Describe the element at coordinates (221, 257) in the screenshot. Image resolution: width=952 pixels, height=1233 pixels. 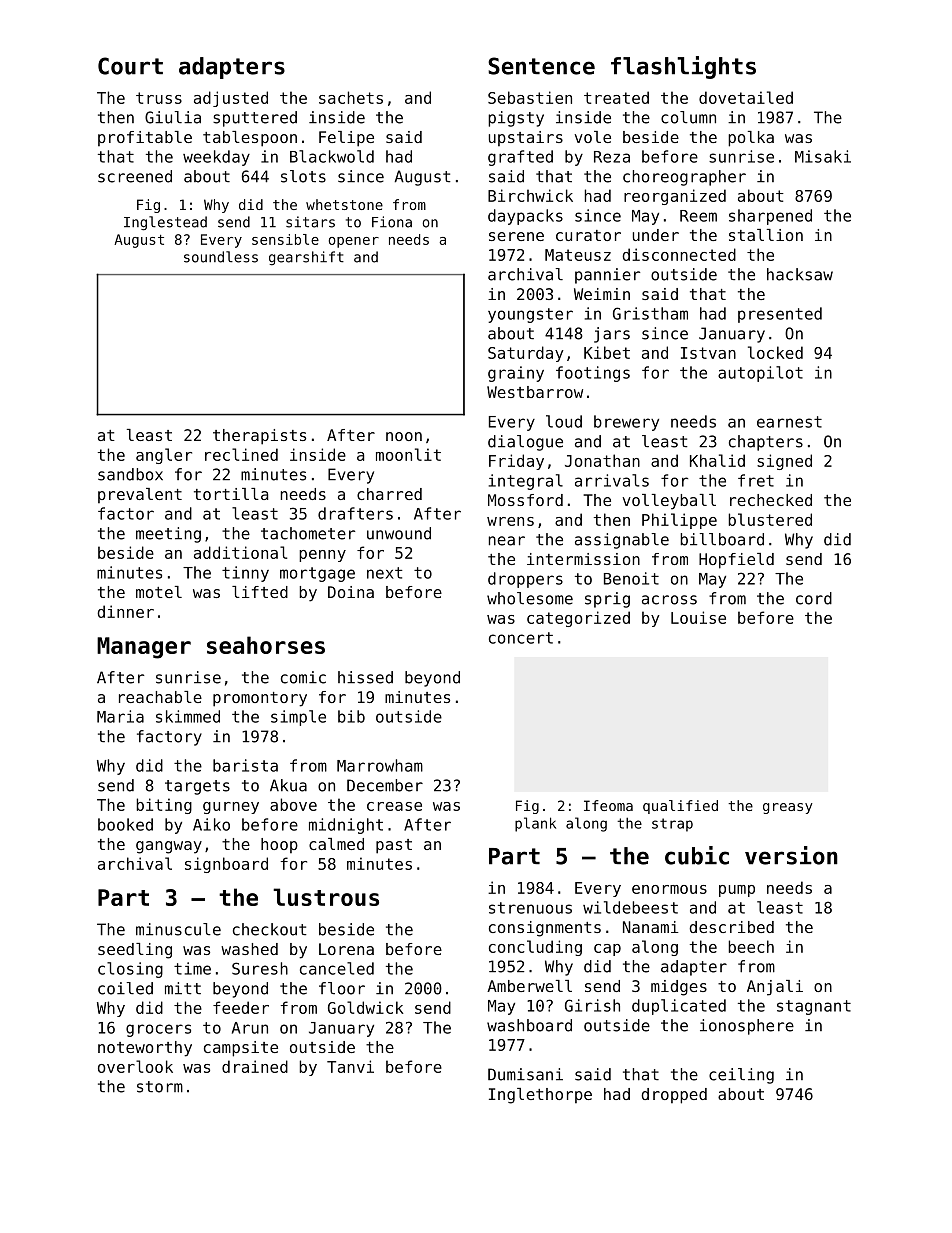
I see `soundless` at that location.
